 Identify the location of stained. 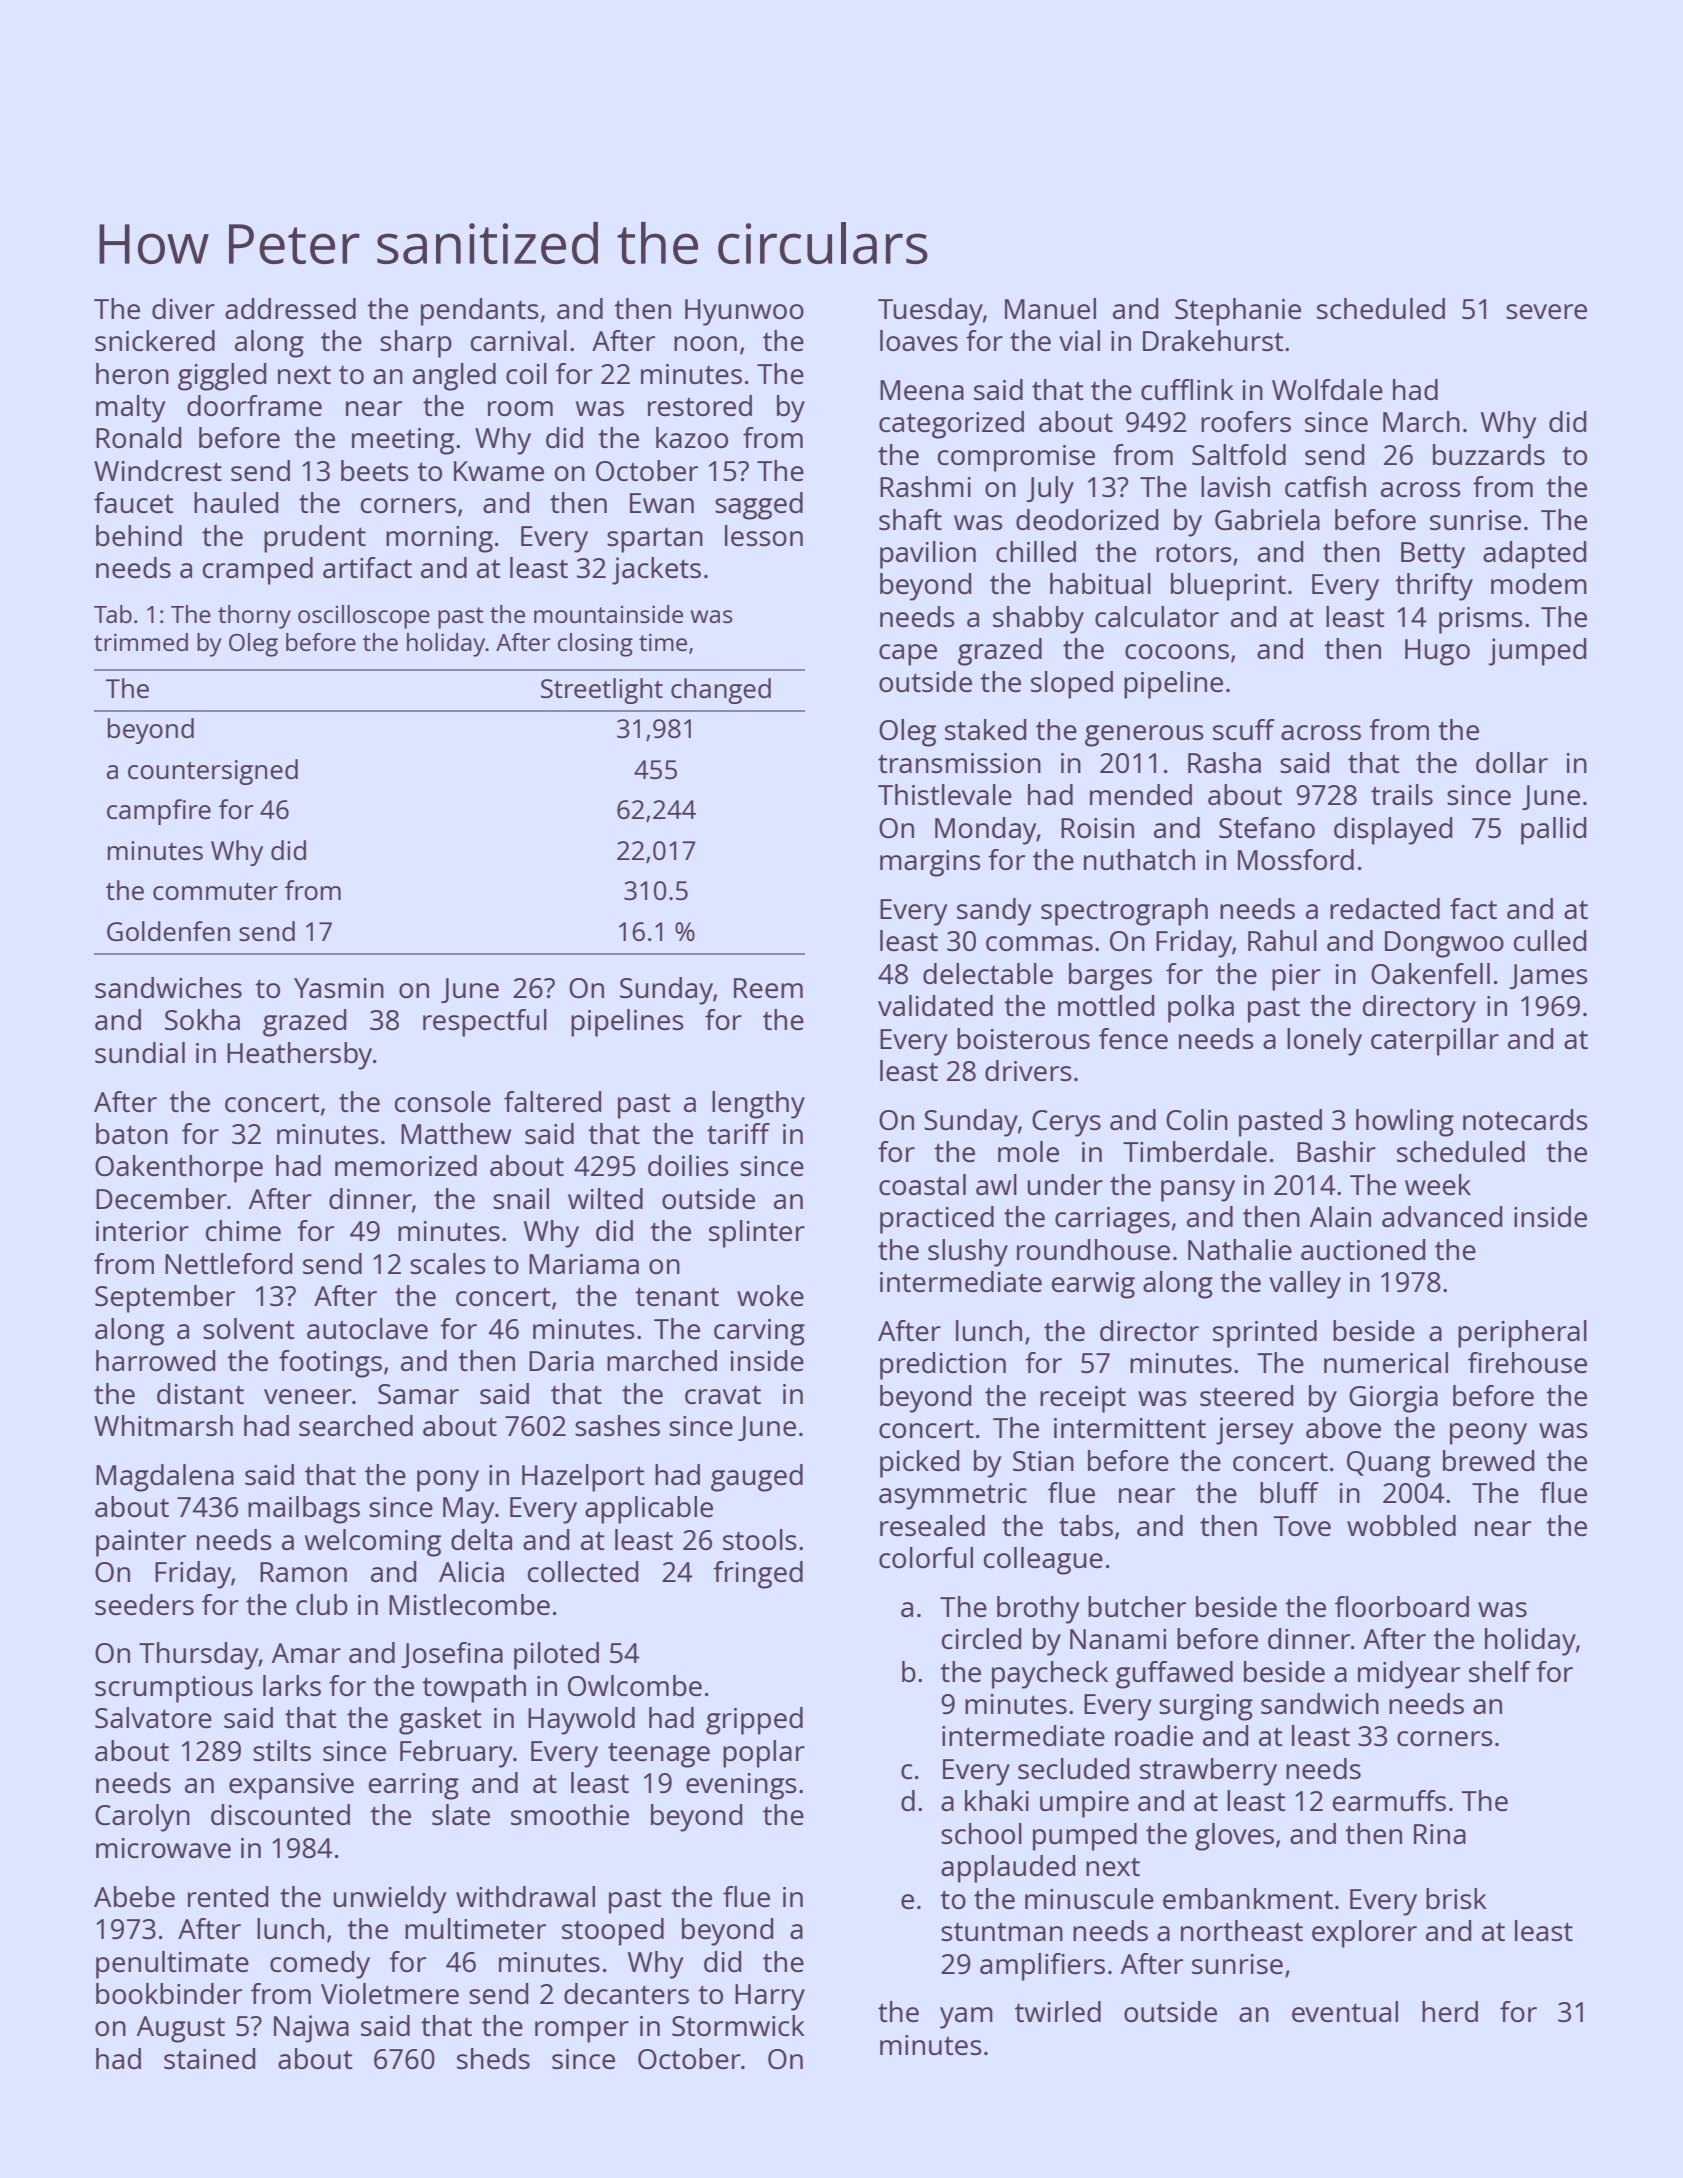
(209, 2058).
